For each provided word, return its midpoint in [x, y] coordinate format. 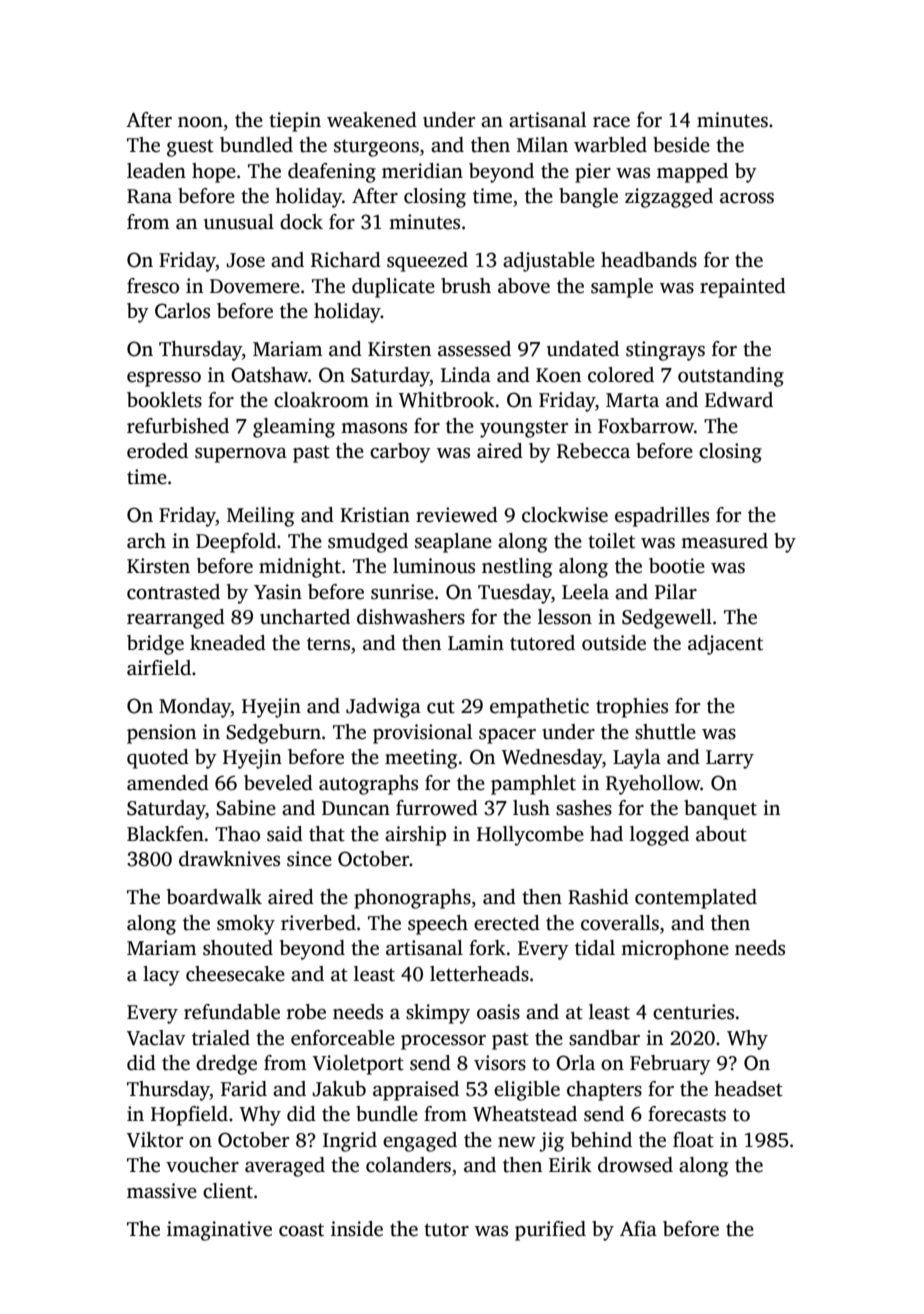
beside [681, 145]
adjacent [725, 645]
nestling [517, 568]
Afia [638, 1229]
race [611, 122]
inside [357, 1229]
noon [200, 122]
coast [301, 1230]
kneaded [228, 643]
